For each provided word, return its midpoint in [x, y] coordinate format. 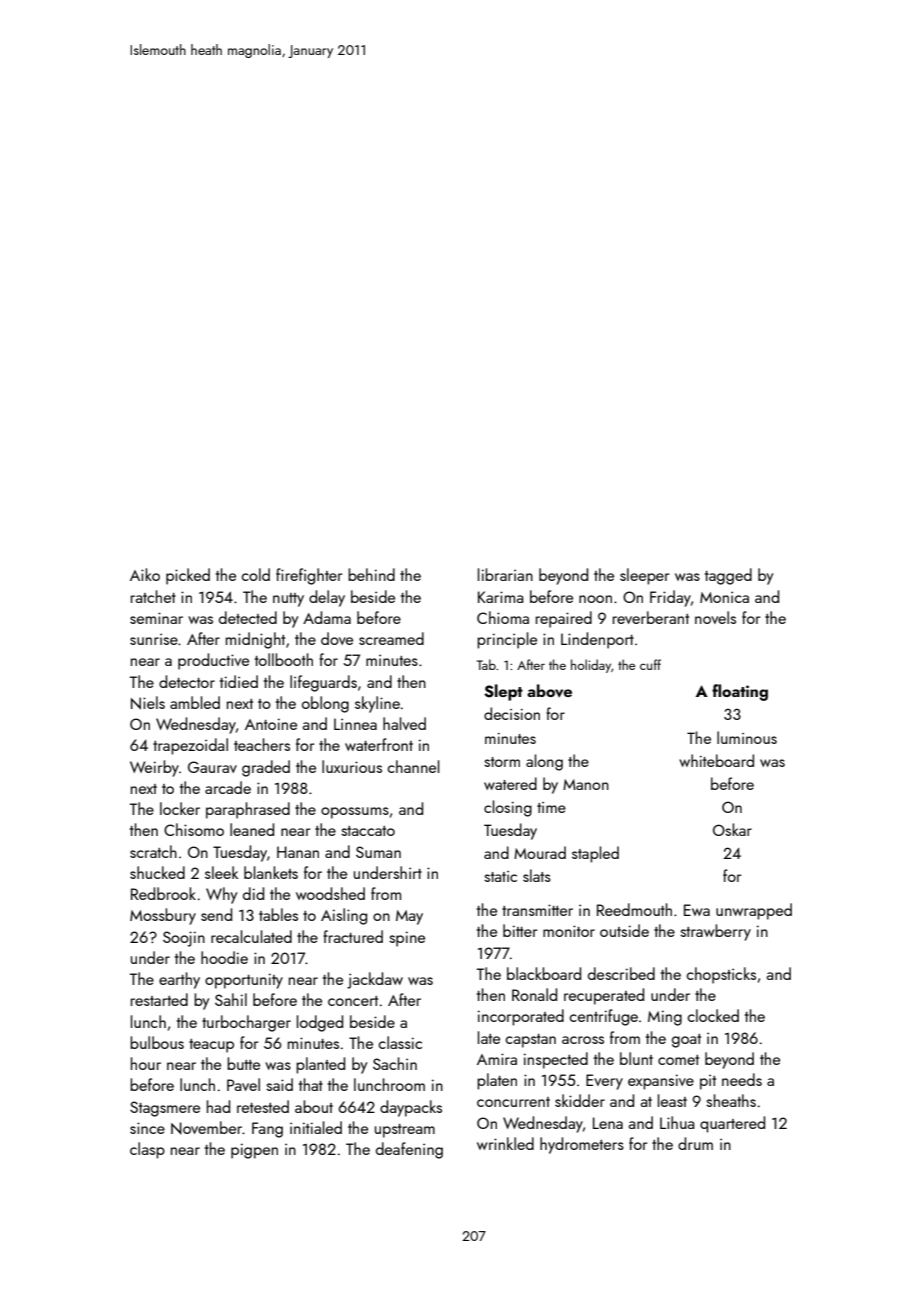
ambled [195, 702]
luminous [747, 737]
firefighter [309, 576]
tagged [728, 576]
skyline [377, 704]
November [207, 1128]
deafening [409, 1150]
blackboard [544, 973]
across [583, 1040]
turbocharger [246, 1023]
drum [695, 1143]
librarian [505, 574]
